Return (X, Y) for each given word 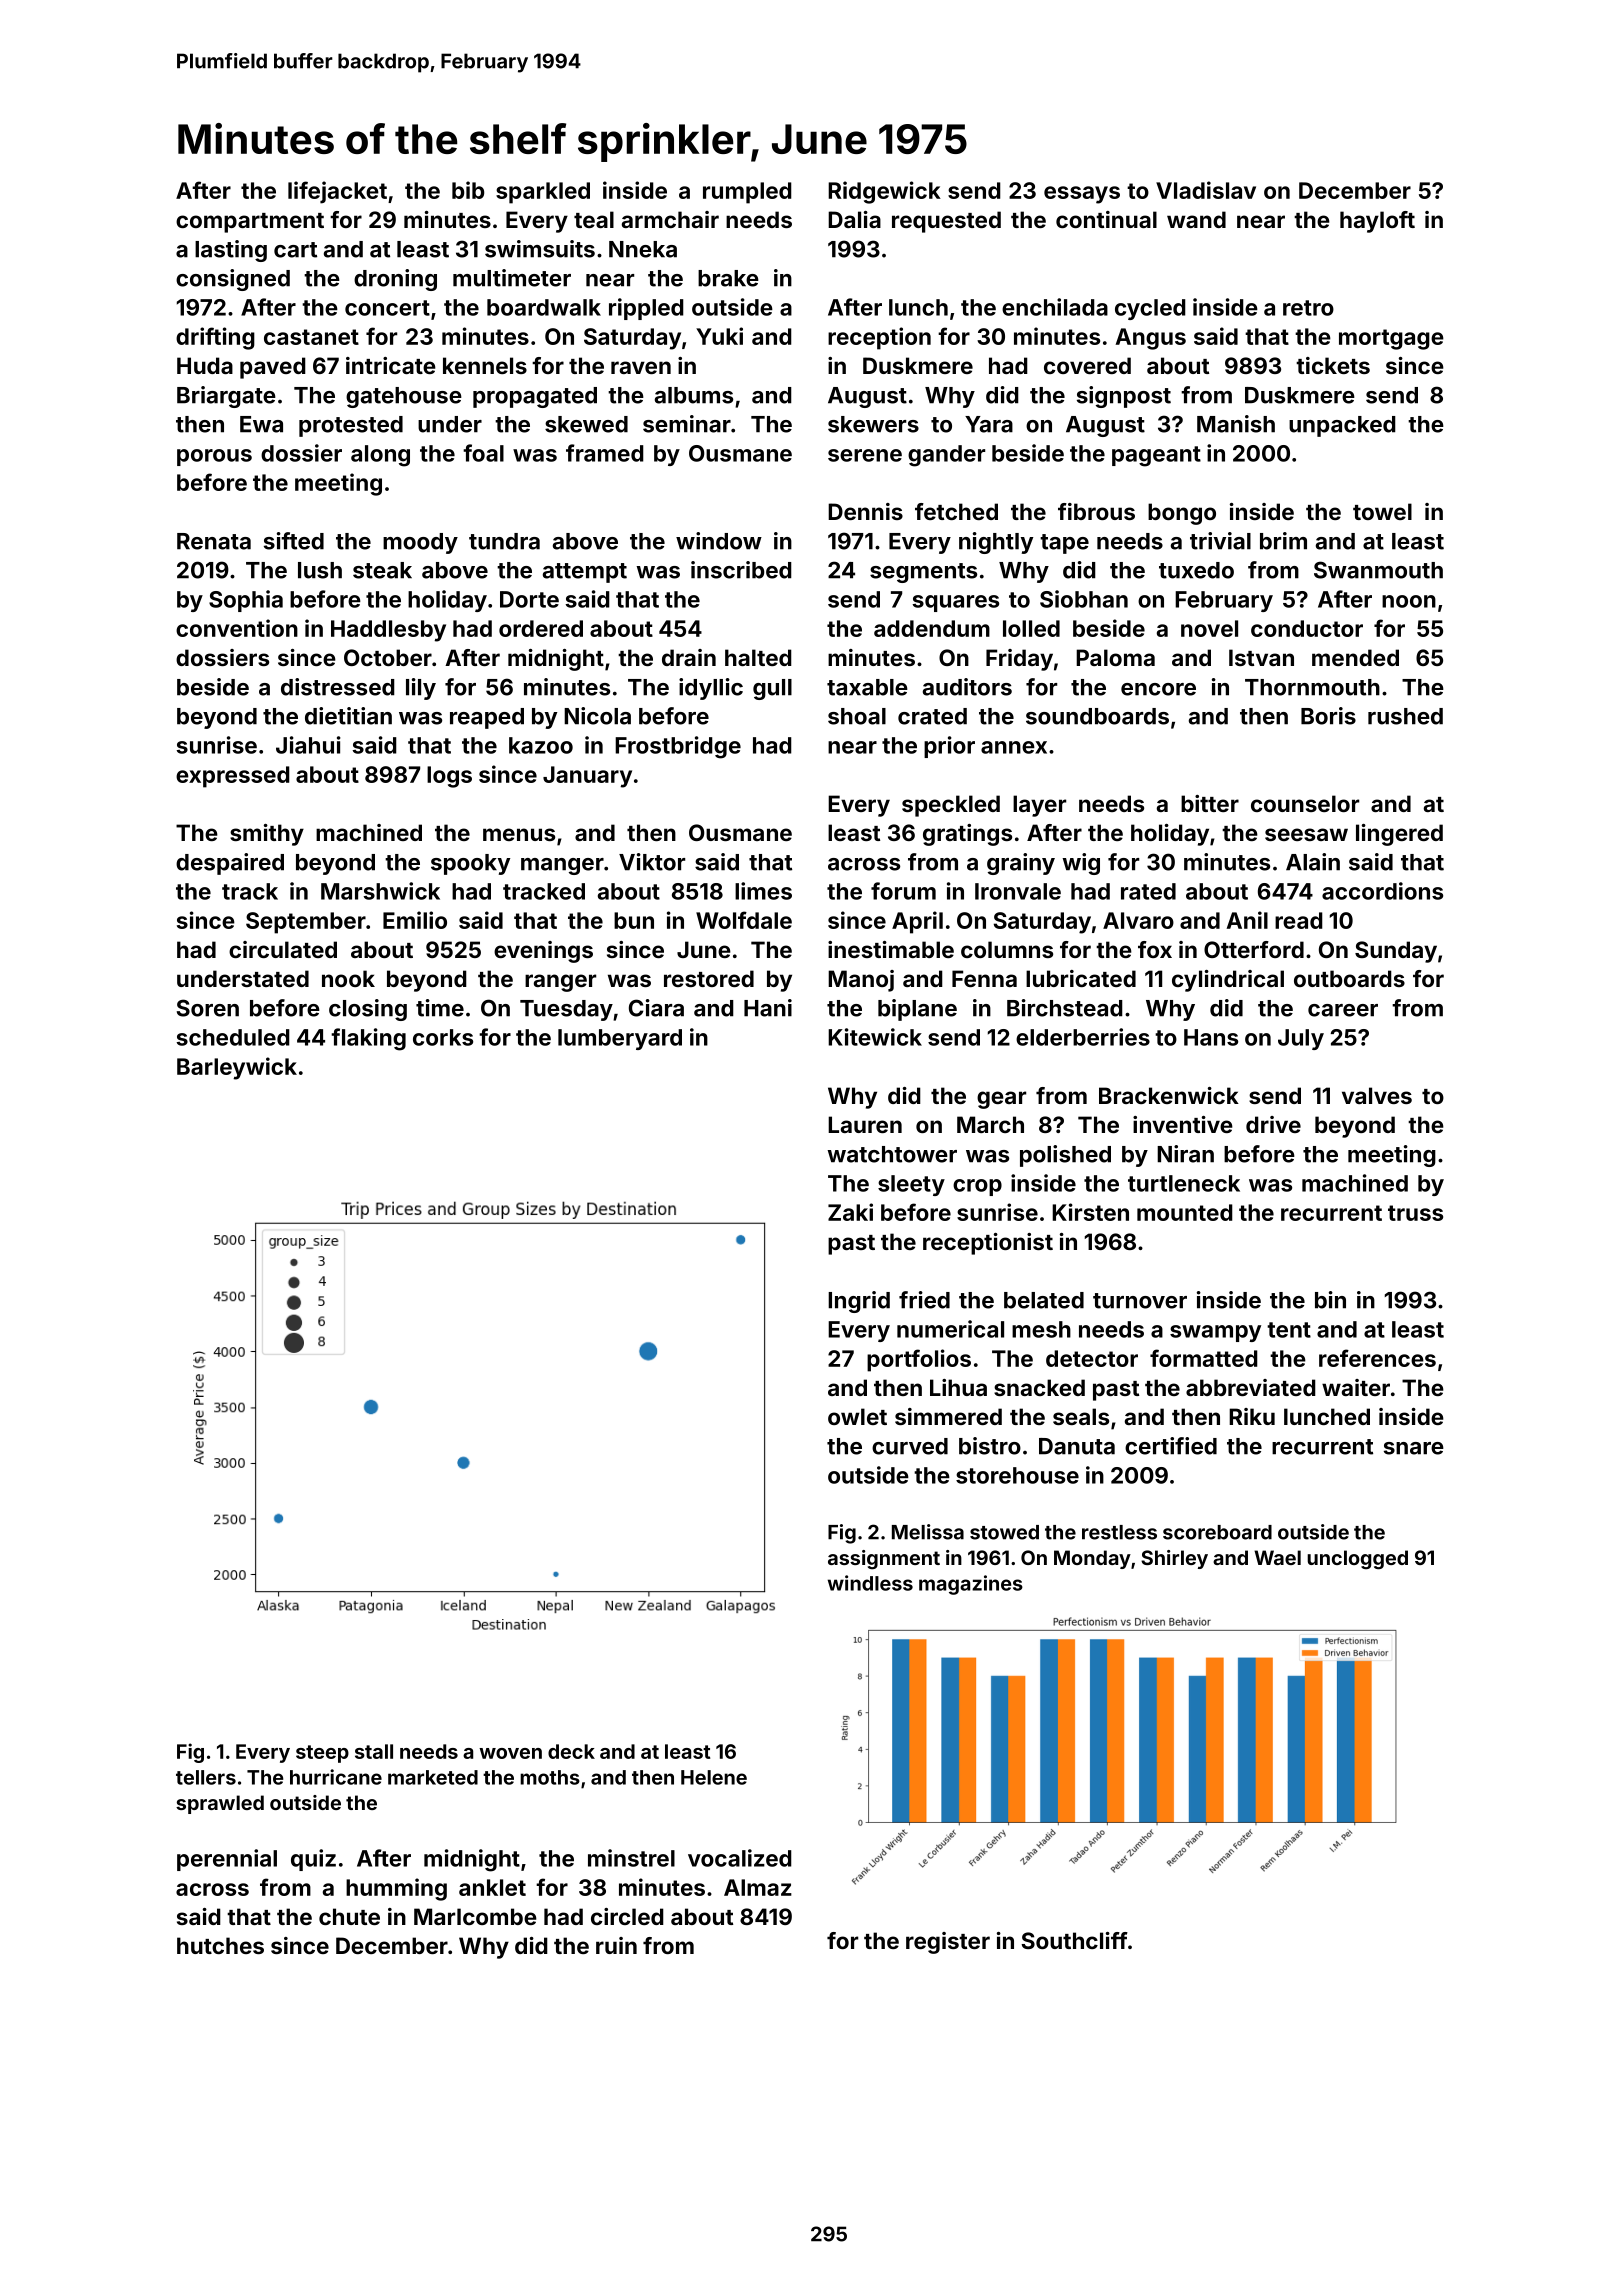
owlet (857, 1416)
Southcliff (1074, 1940)
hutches (220, 1945)
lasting (231, 251)
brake (728, 278)
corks (443, 1037)
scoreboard (1217, 1532)
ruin (616, 1945)
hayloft (1377, 222)
